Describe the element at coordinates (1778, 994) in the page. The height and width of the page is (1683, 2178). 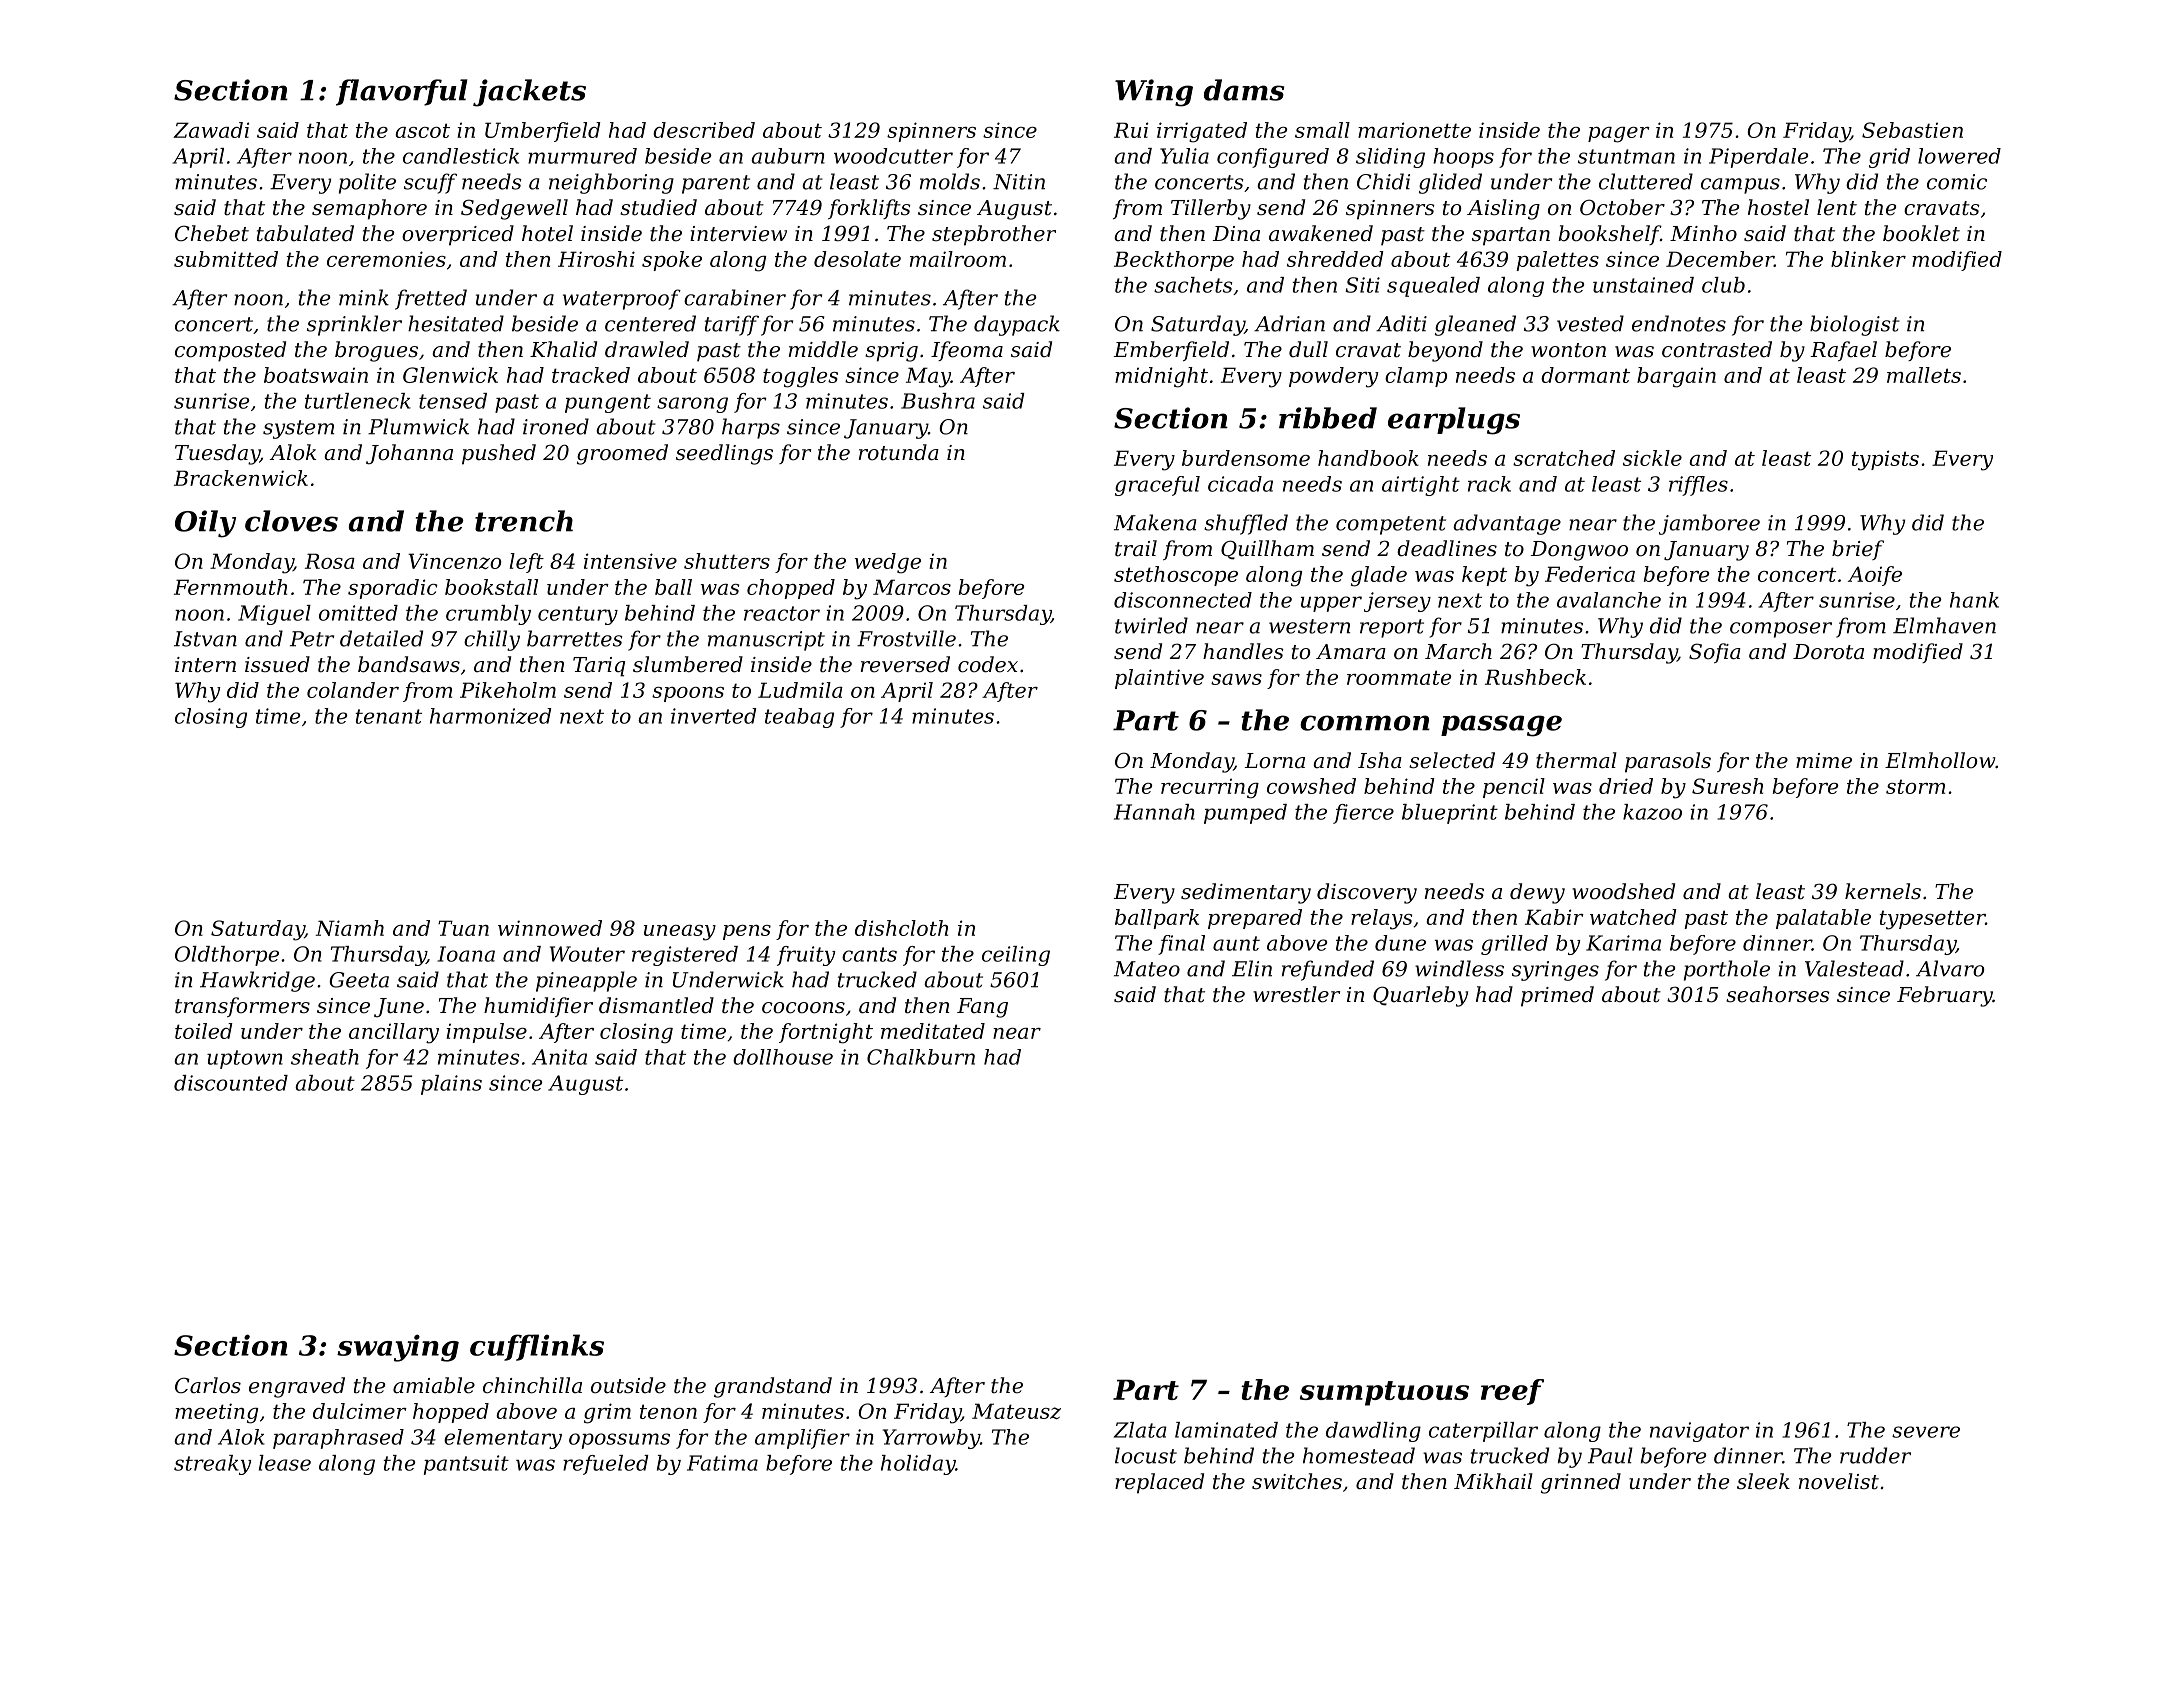
I see `seahorses` at that location.
